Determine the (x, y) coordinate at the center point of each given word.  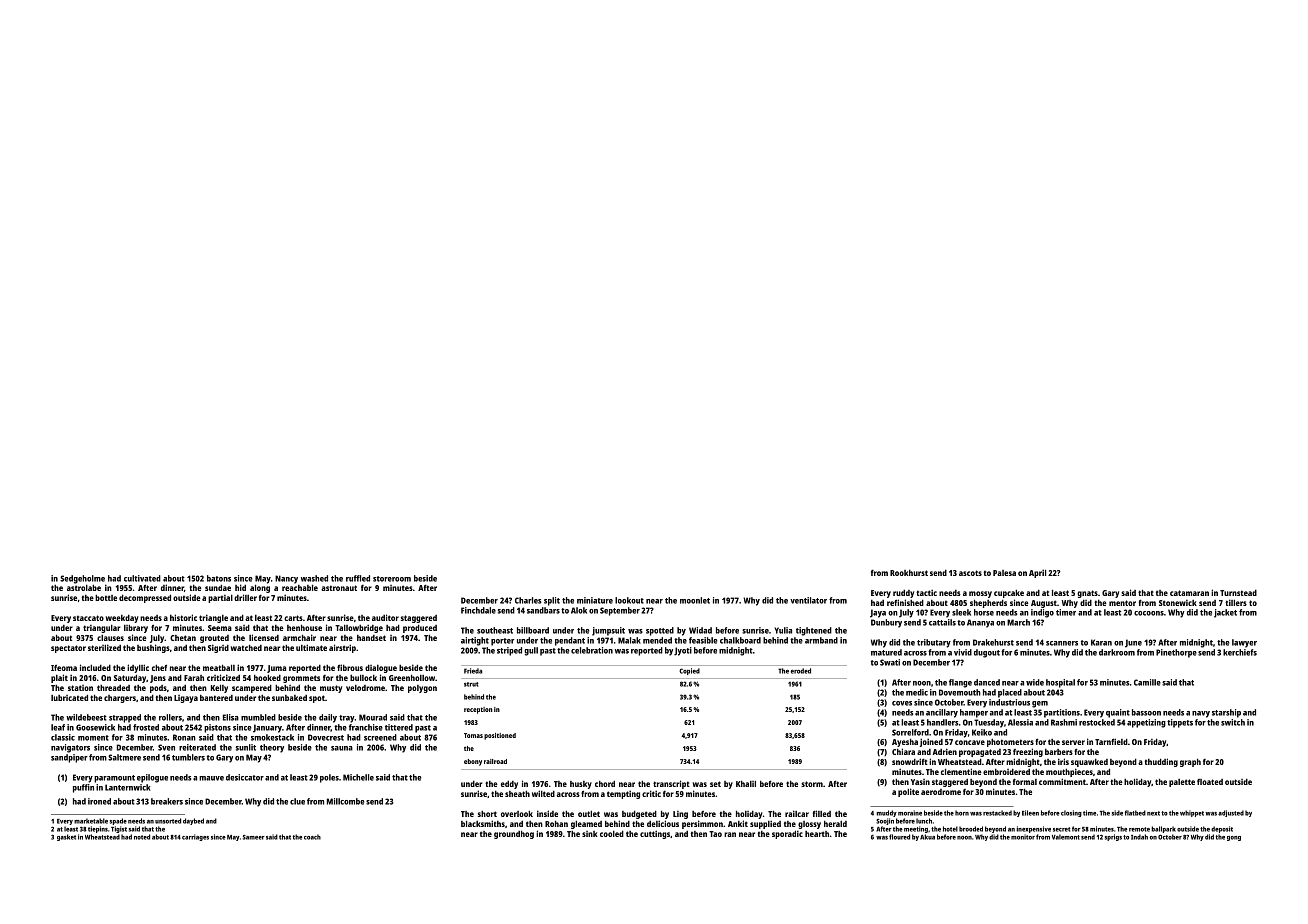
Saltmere (124, 757)
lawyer (1244, 643)
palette (1182, 783)
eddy (509, 784)
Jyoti (683, 651)
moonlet (695, 600)
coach (312, 837)
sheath (517, 793)
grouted (214, 639)
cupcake (1009, 593)
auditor (385, 617)
